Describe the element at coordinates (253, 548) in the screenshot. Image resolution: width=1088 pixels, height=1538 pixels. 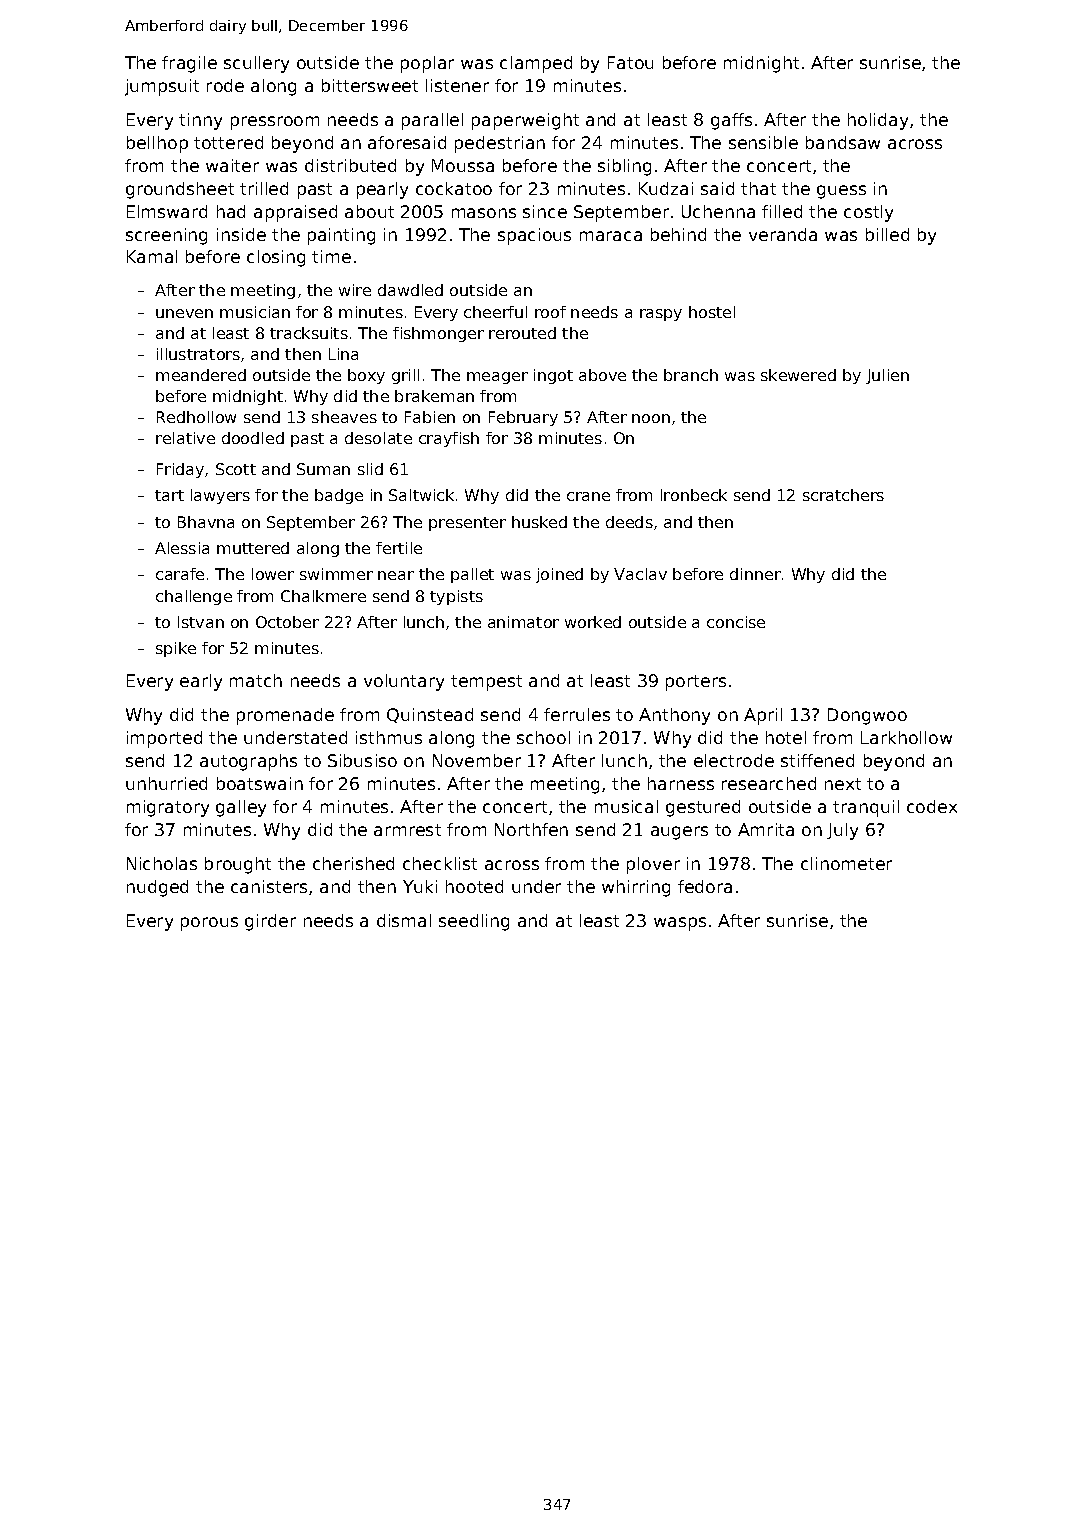
I see `muttered` at that location.
